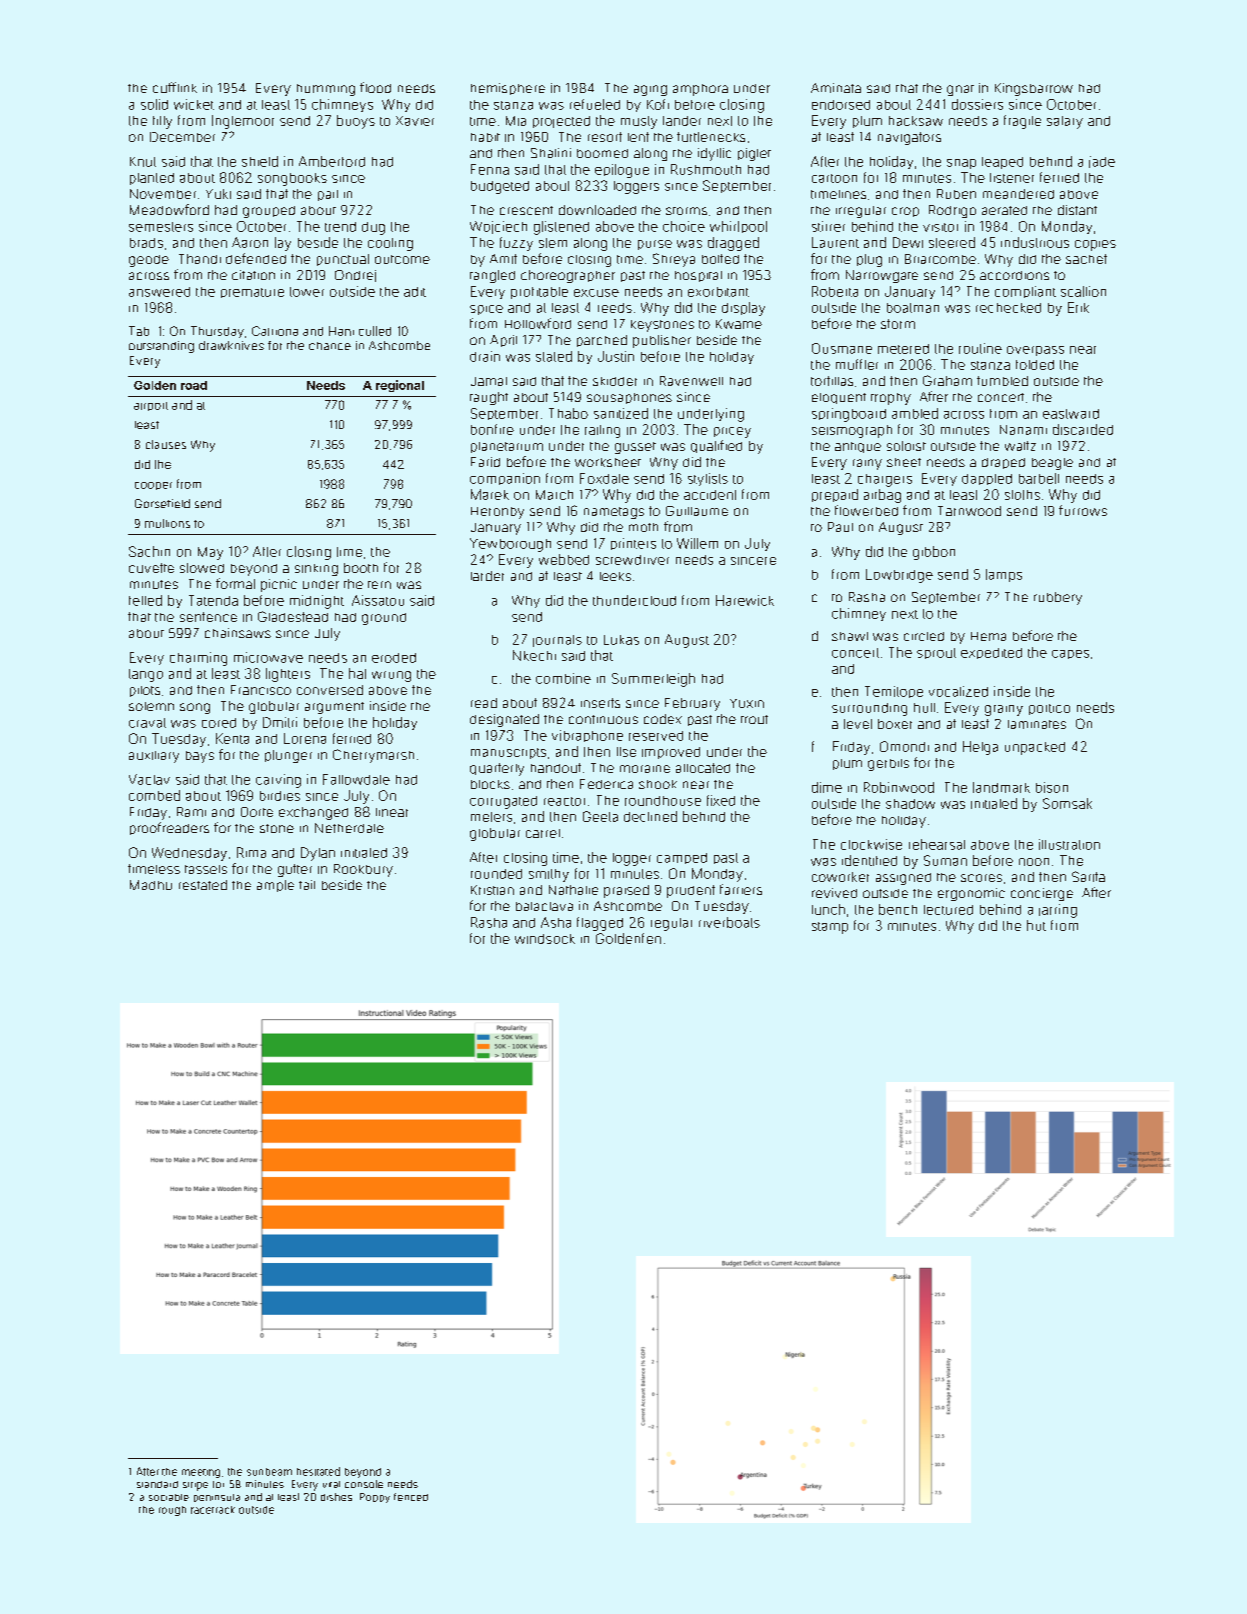 This document has height=1614, width=1247. I want to click on antique, so click(858, 447).
